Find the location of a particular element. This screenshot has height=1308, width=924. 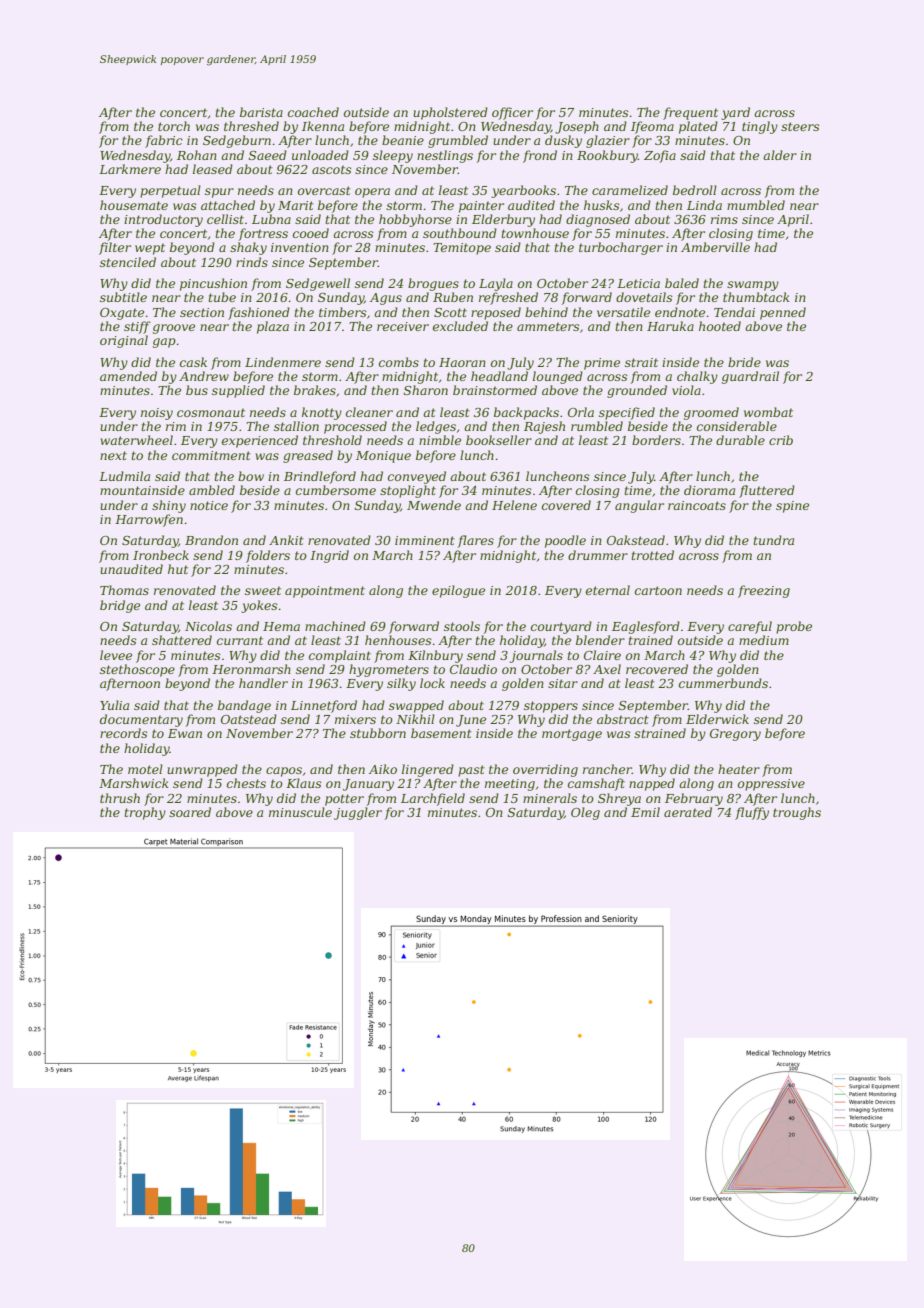

mumbled is located at coordinates (756, 205).
